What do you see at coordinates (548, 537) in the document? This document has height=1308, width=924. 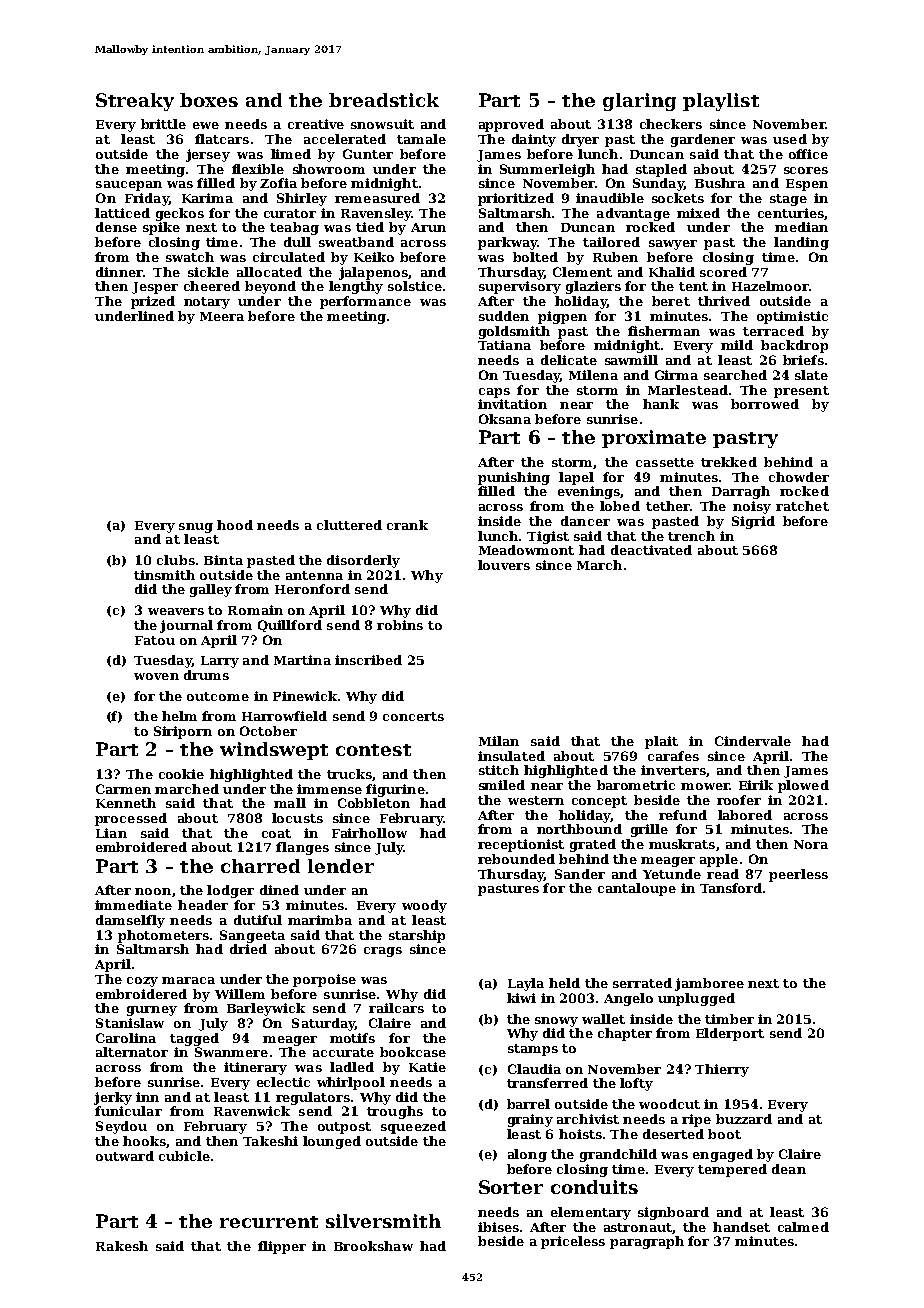 I see `Tigist` at bounding box center [548, 537].
